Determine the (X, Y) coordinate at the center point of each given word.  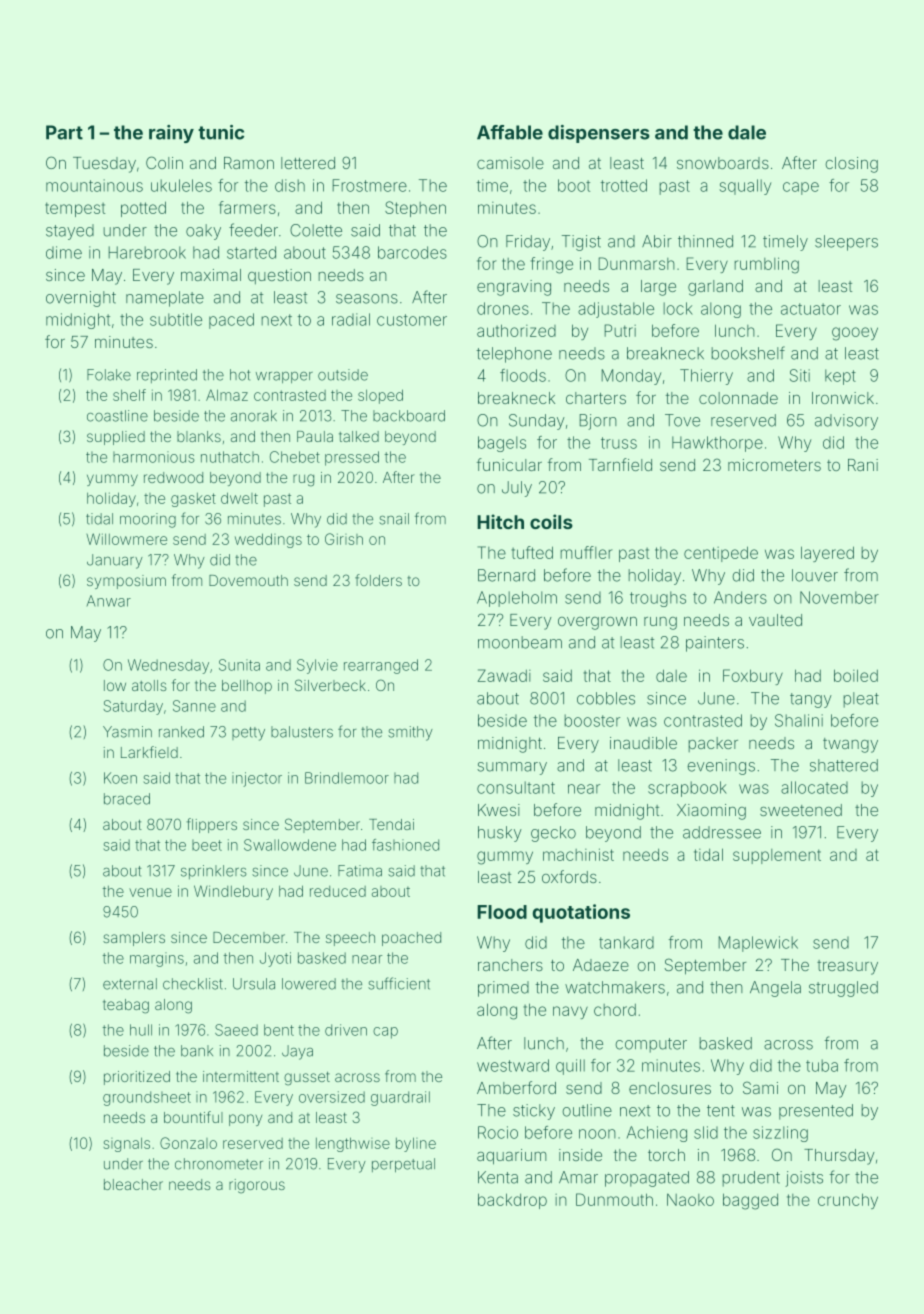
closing (851, 165)
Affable (510, 132)
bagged (750, 1201)
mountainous (94, 185)
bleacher (133, 1184)
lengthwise (353, 1144)
